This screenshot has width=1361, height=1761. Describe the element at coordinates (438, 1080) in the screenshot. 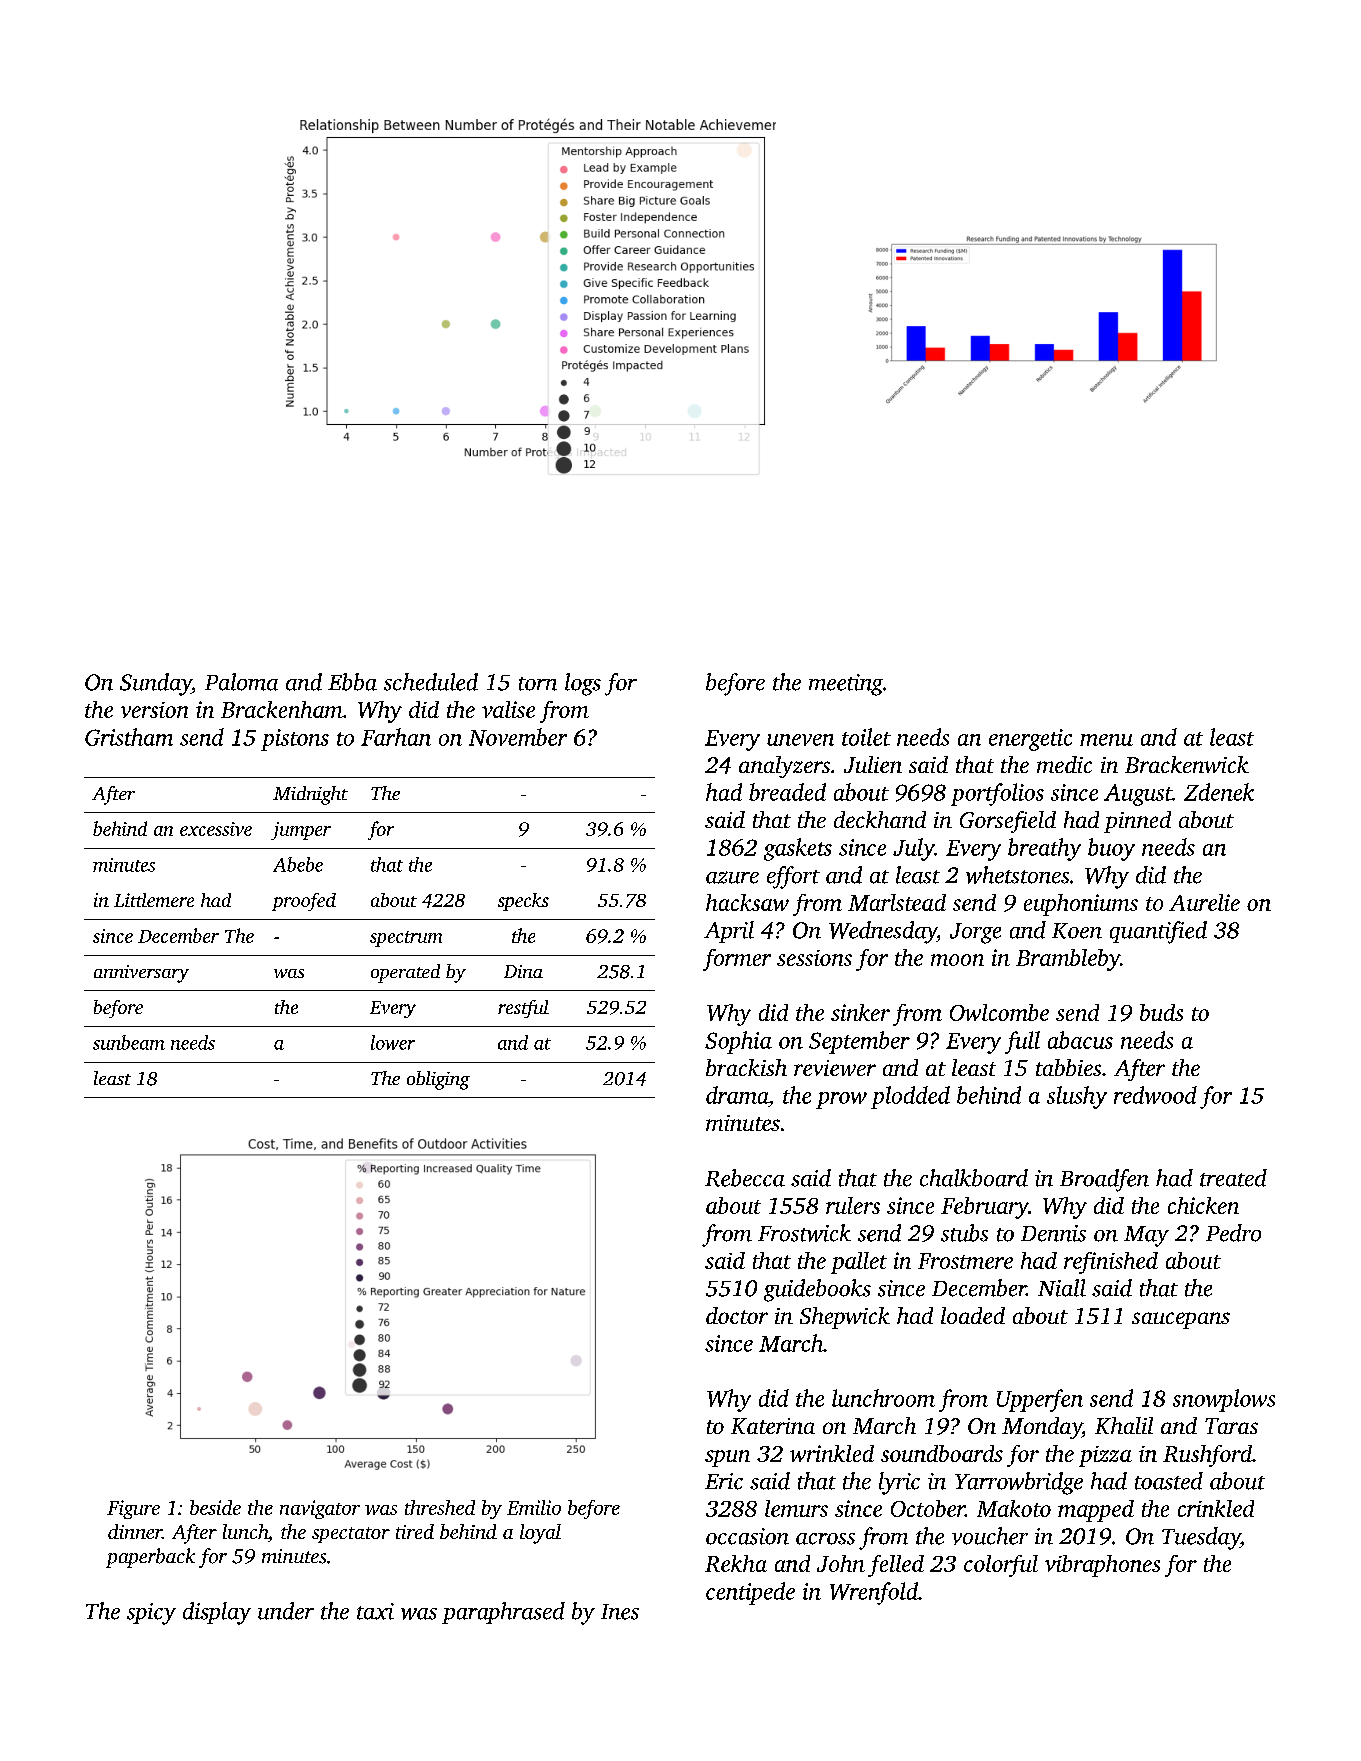

I see `obliging` at that location.
